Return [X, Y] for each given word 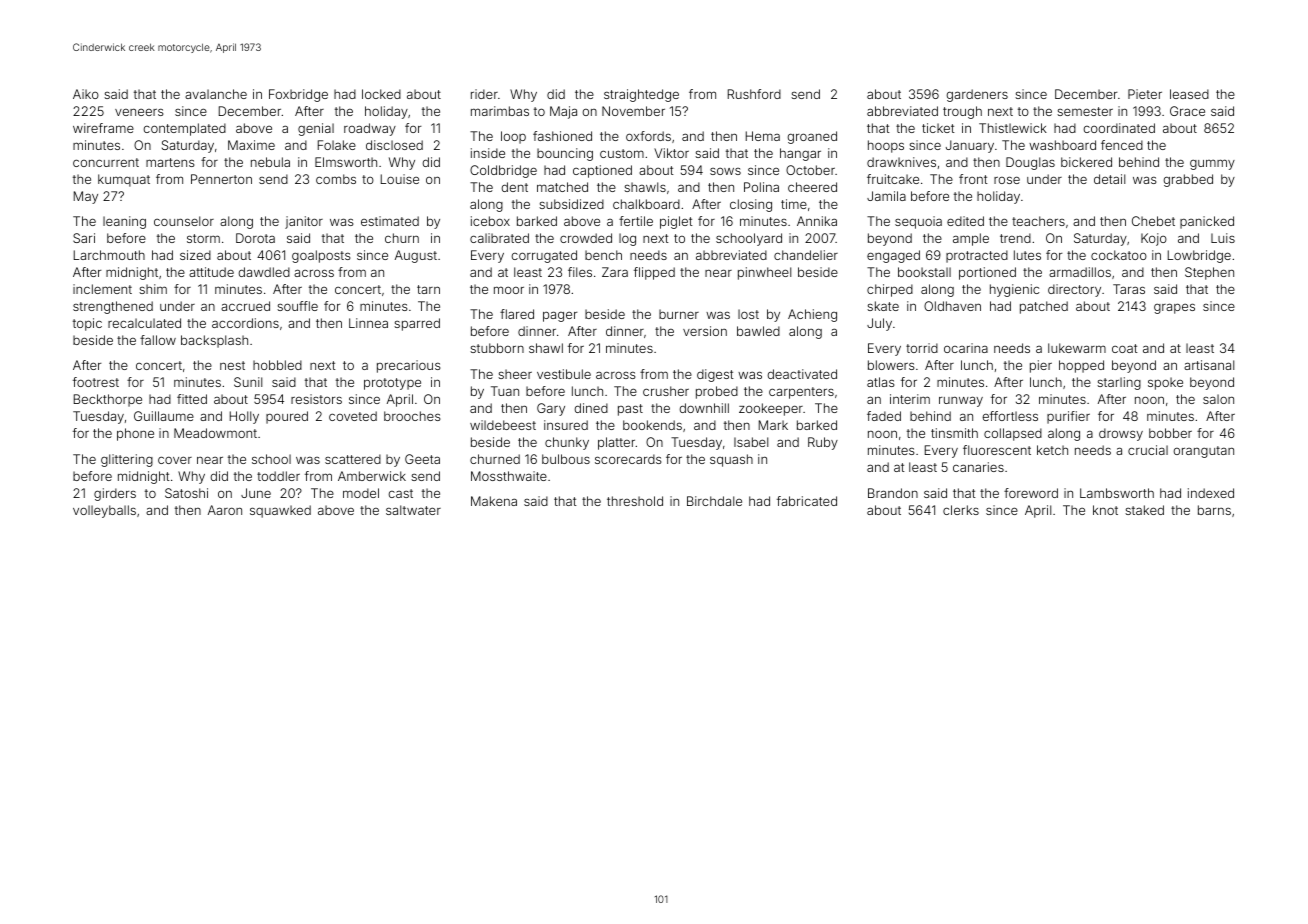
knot [1105, 510]
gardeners [977, 95]
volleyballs [104, 511]
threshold [635, 501]
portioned [987, 273]
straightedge [641, 95]
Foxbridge [298, 95]
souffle [297, 306]
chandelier [806, 255]
